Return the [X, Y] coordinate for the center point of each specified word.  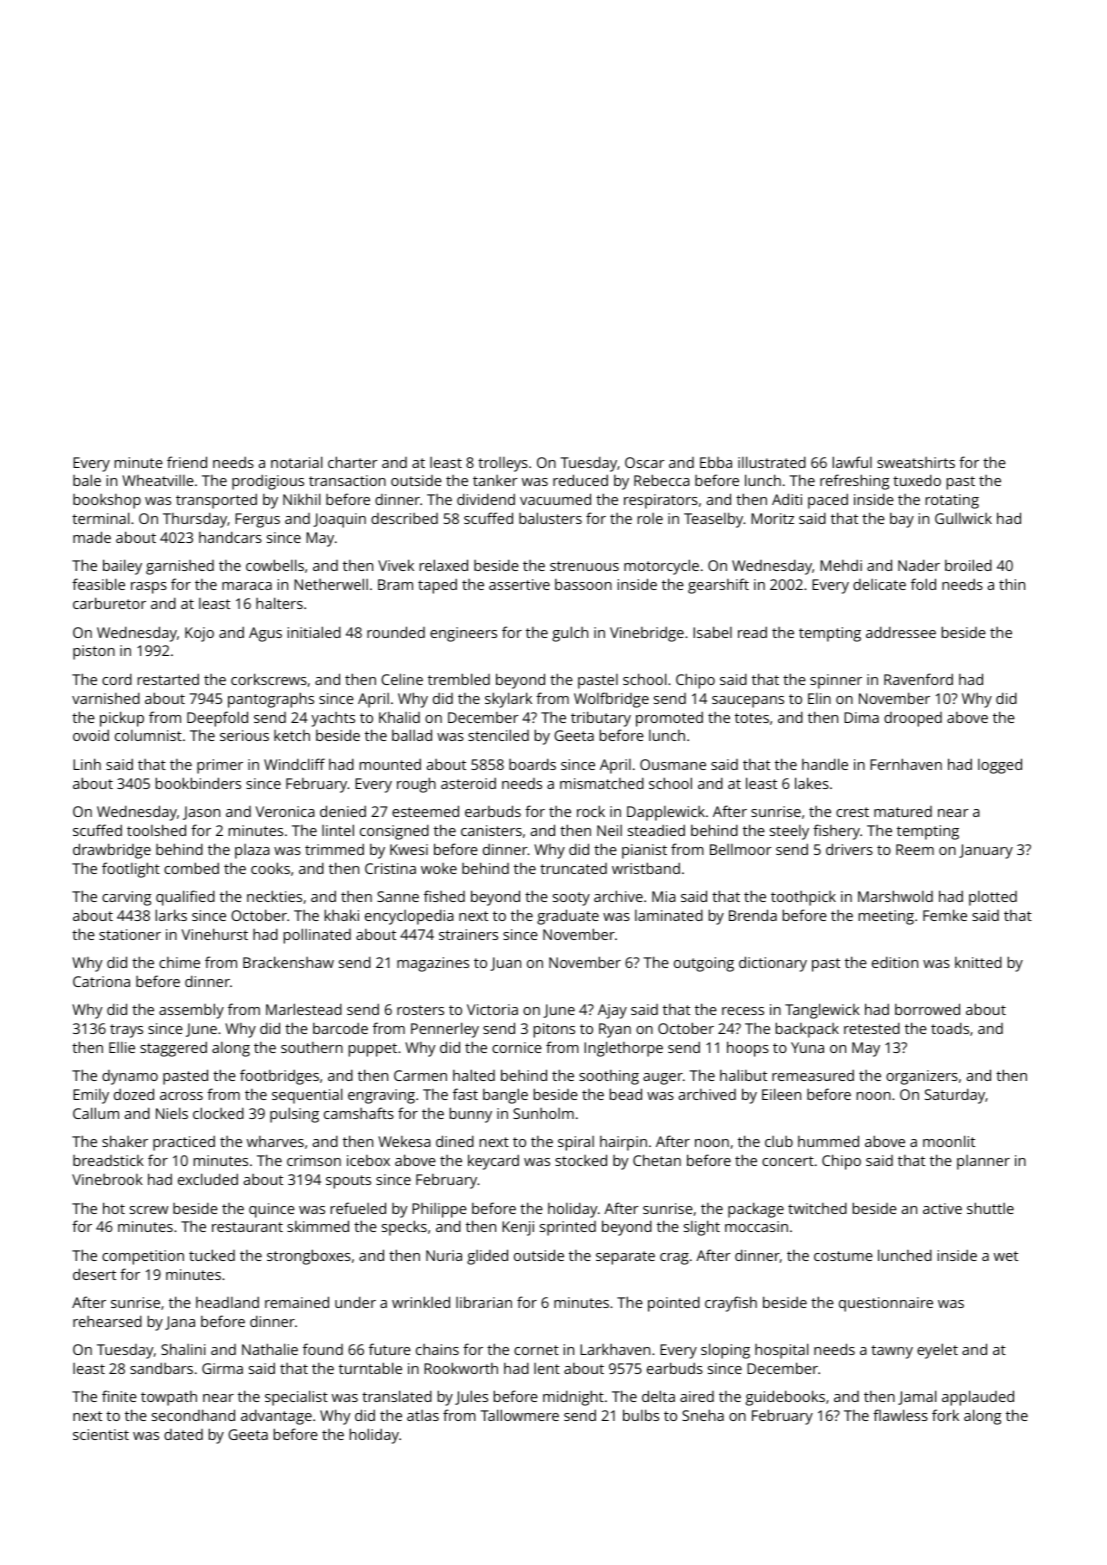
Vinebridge [647, 634]
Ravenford [918, 679]
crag [674, 1259]
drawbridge [112, 851]
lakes [812, 783]
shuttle [990, 1208]
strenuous [584, 566]
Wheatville [158, 480]
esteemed [425, 811]
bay [902, 520]
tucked [212, 1255]
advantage [276, 1417]
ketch [292, 735]
